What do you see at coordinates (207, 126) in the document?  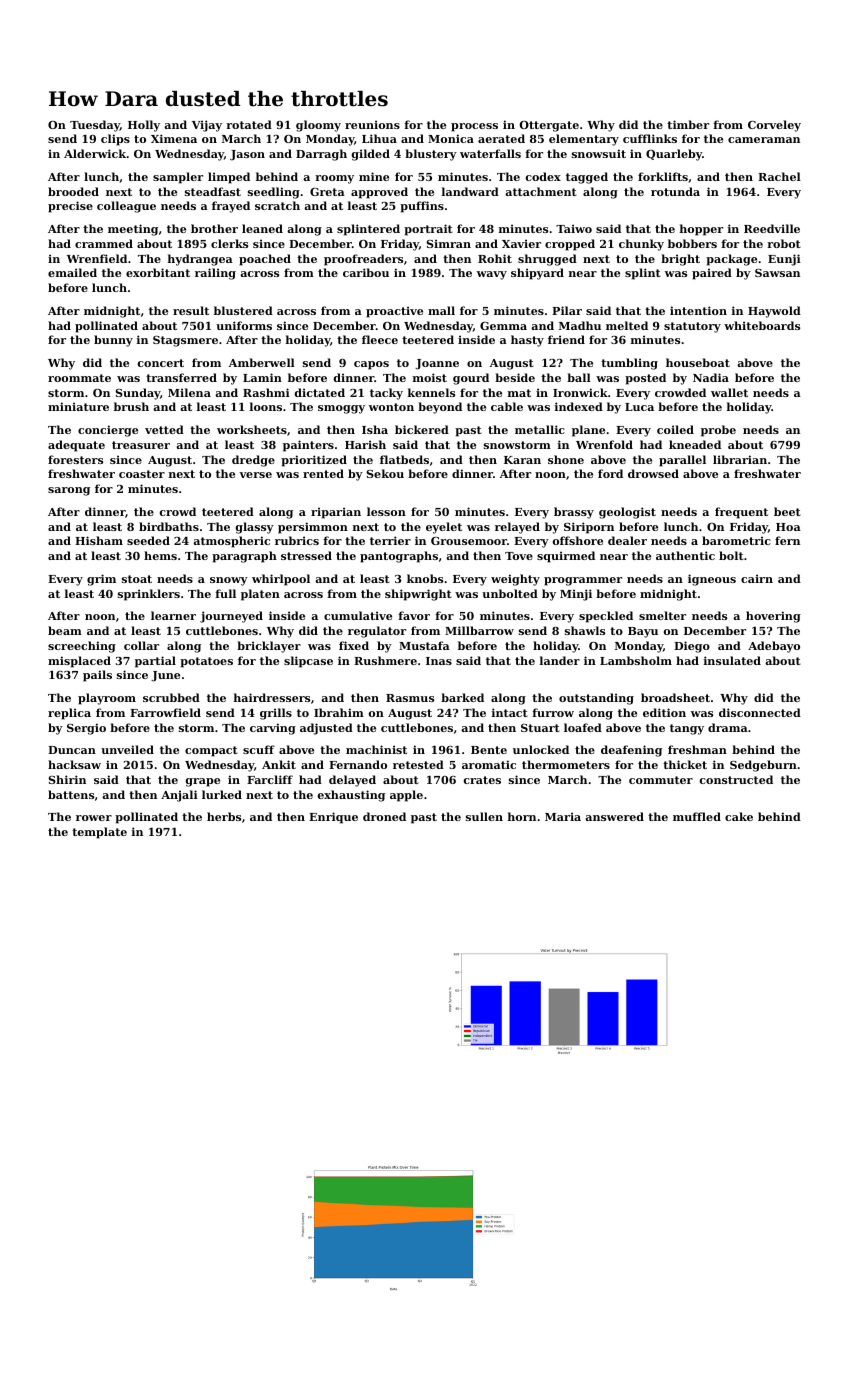 I see `Vijay` at bounding box center [207, 126].
